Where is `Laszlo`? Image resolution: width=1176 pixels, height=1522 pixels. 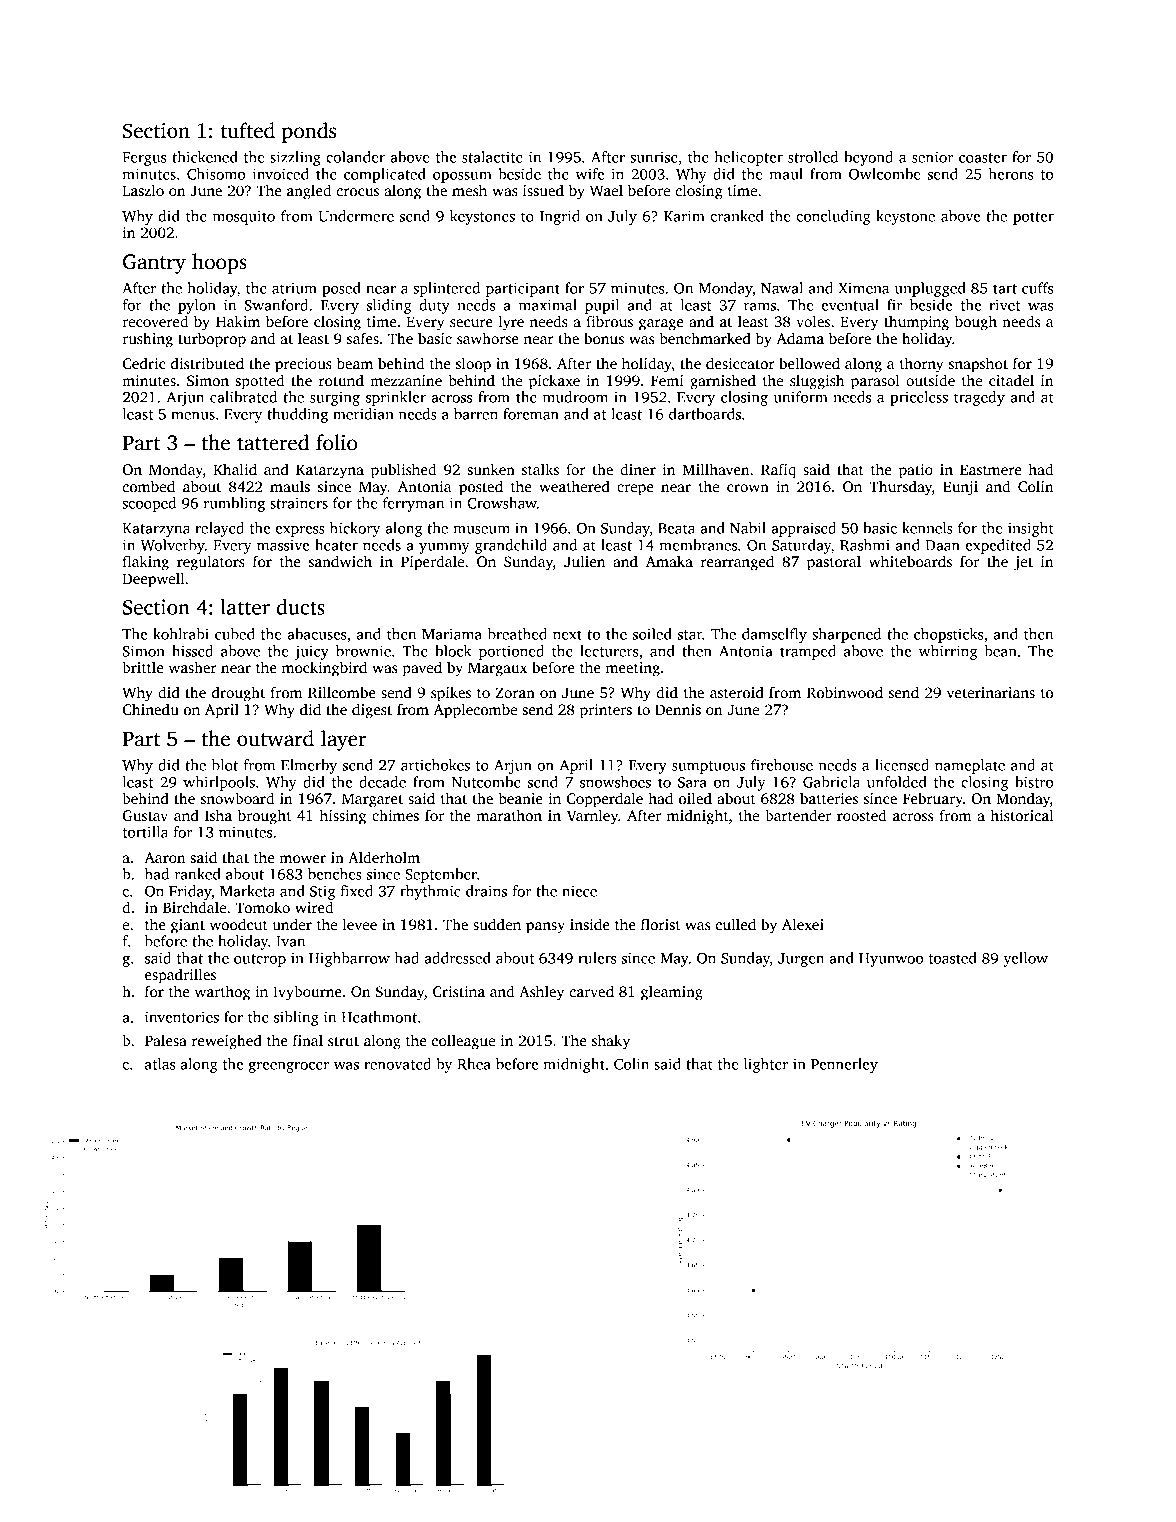
Laszlo is located at coordinates (143, 190).
